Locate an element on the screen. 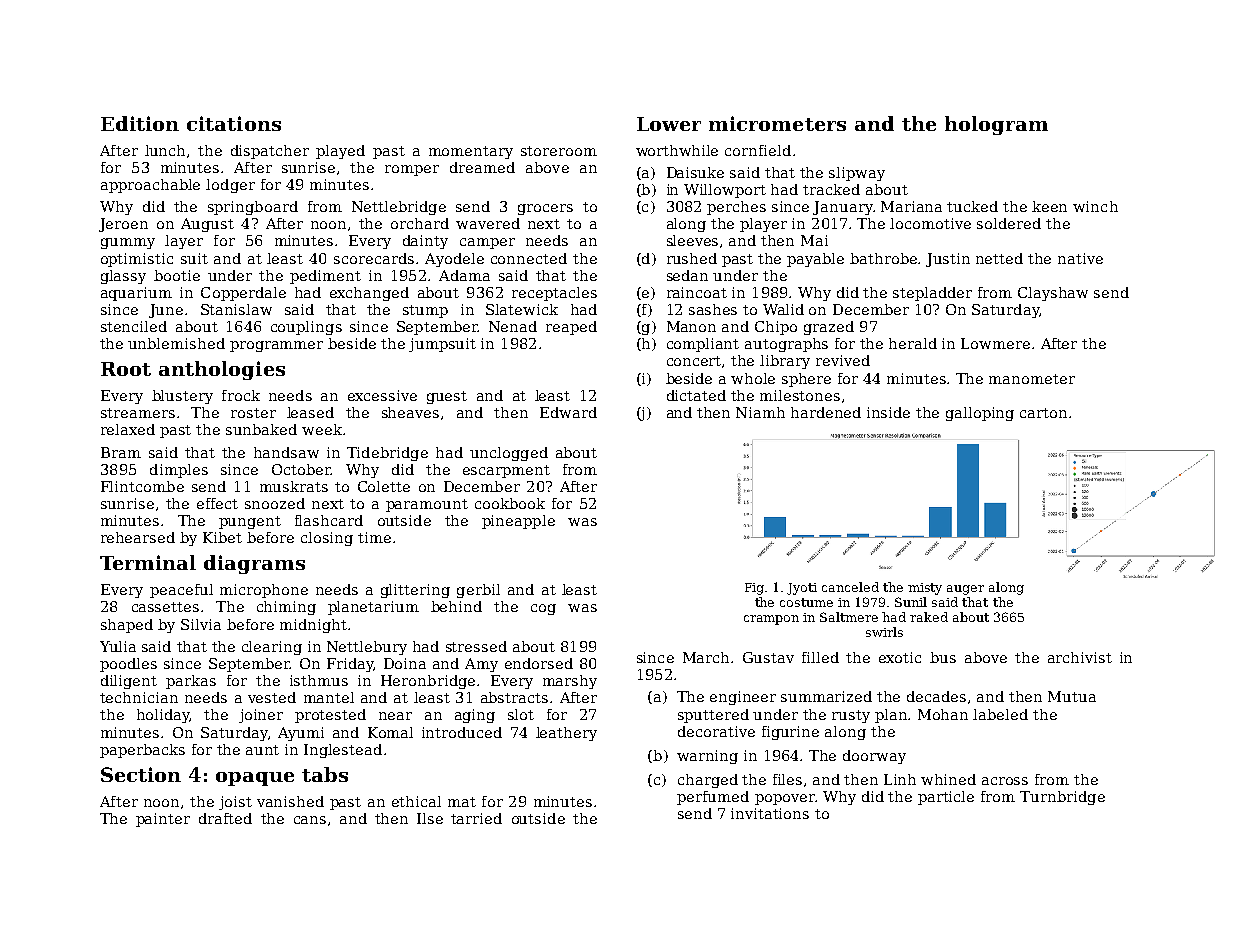 Image resolution: width=1233 pixels, height=952 pixels. sleeves is located at coordinates (692, 240).
